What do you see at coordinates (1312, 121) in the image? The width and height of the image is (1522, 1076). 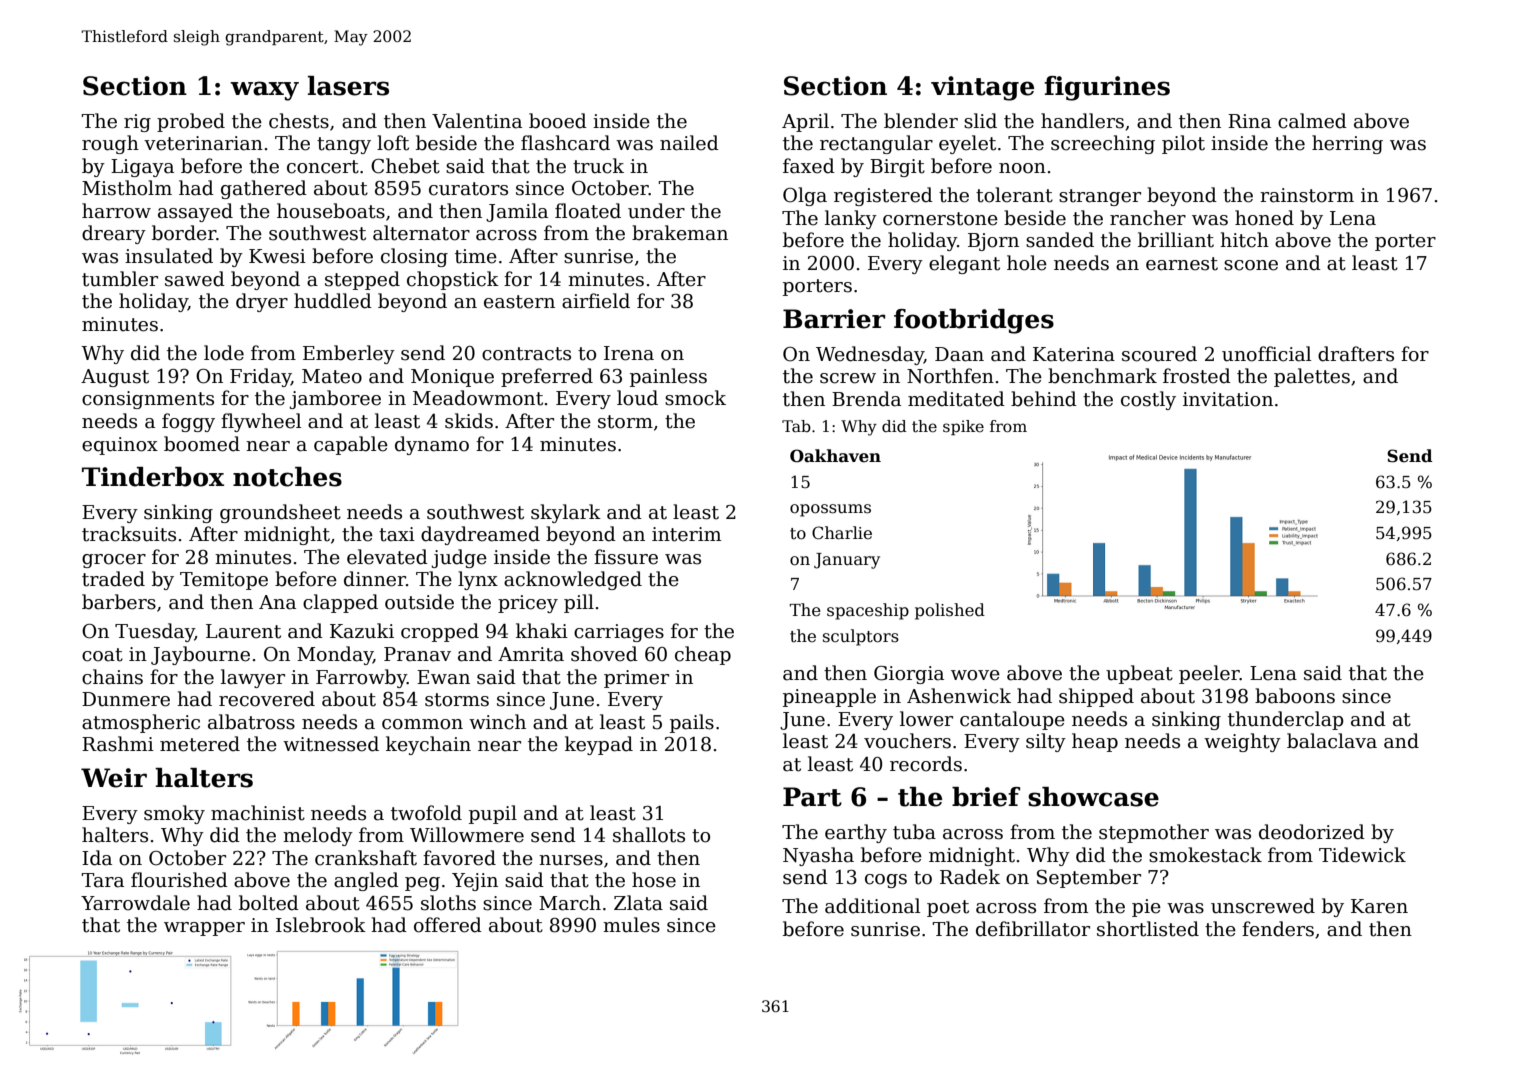 I see `calmed` at bounding box center [1312, 121].
